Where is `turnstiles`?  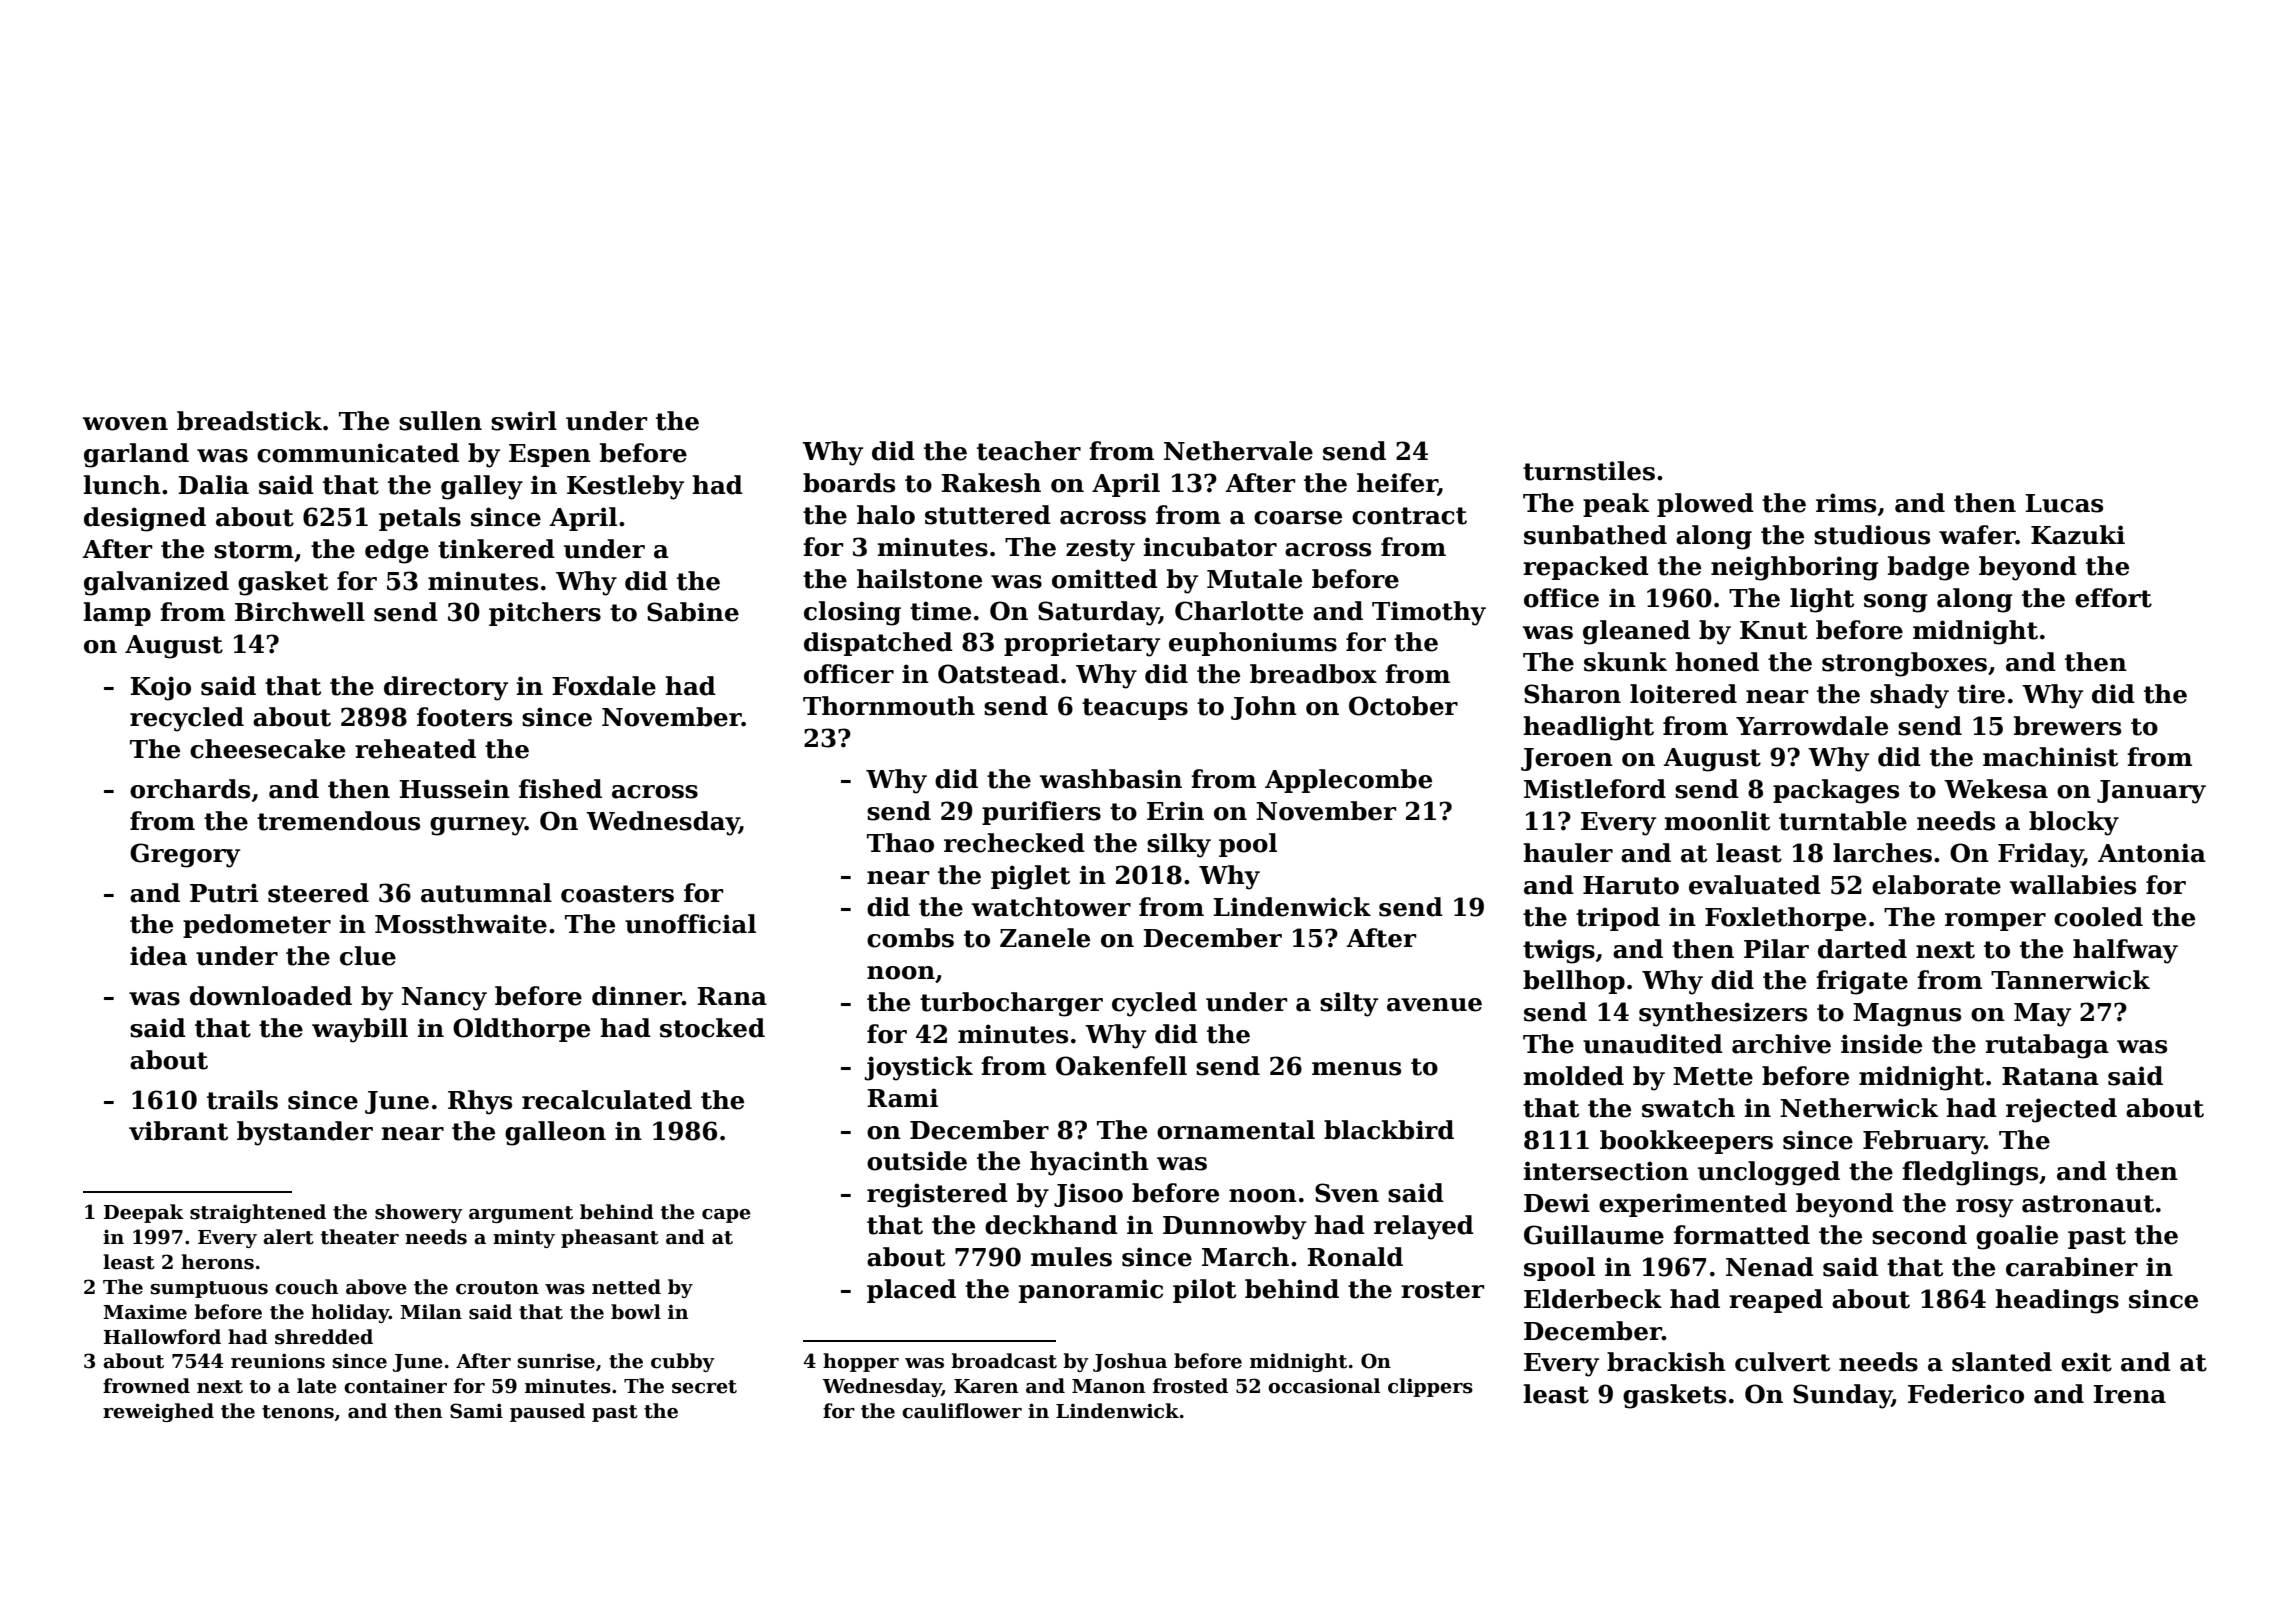
turnstiles is located at coordinates (1589, 471).
